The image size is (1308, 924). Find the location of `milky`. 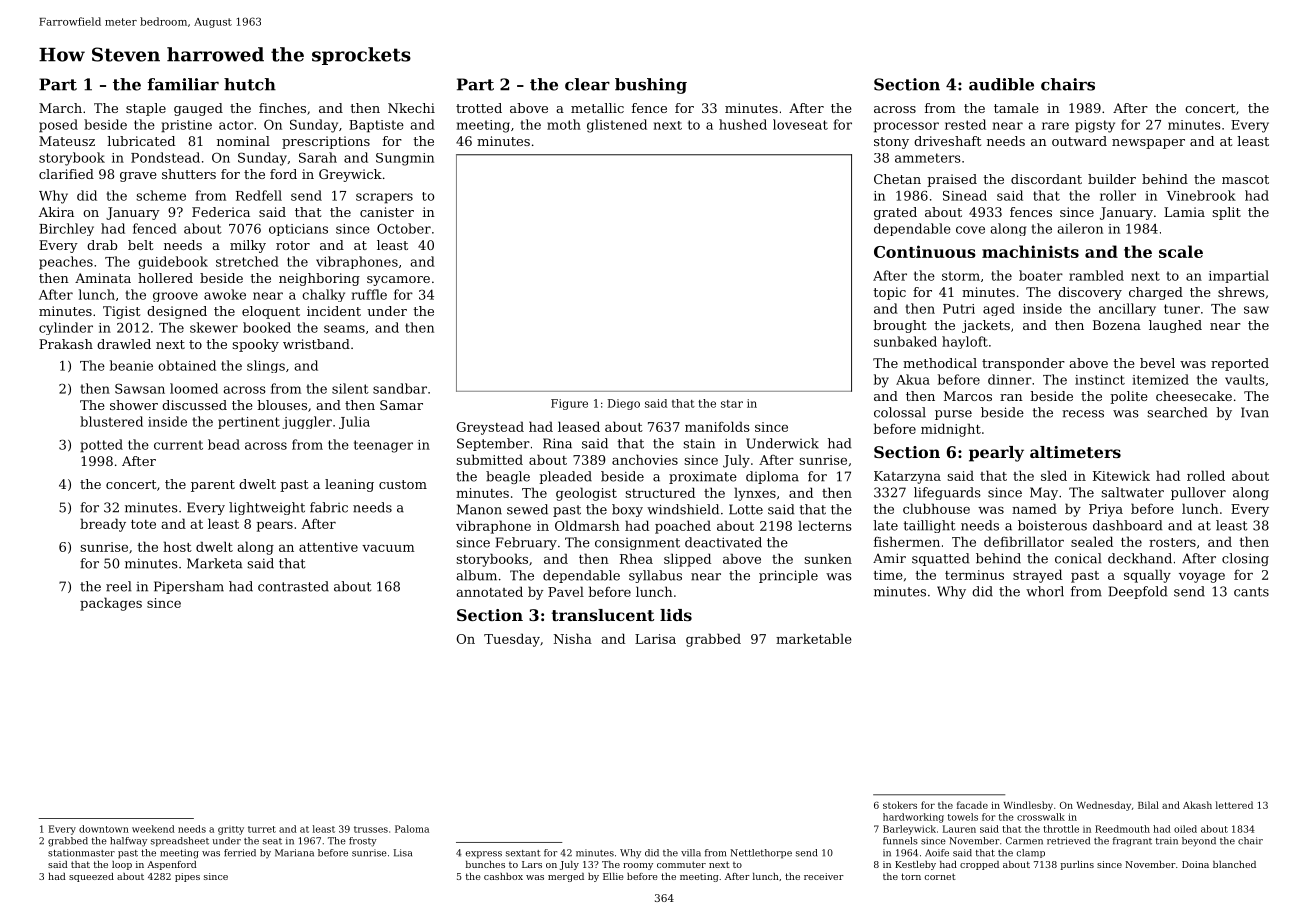

milky is located at coordinates (248, 246).
